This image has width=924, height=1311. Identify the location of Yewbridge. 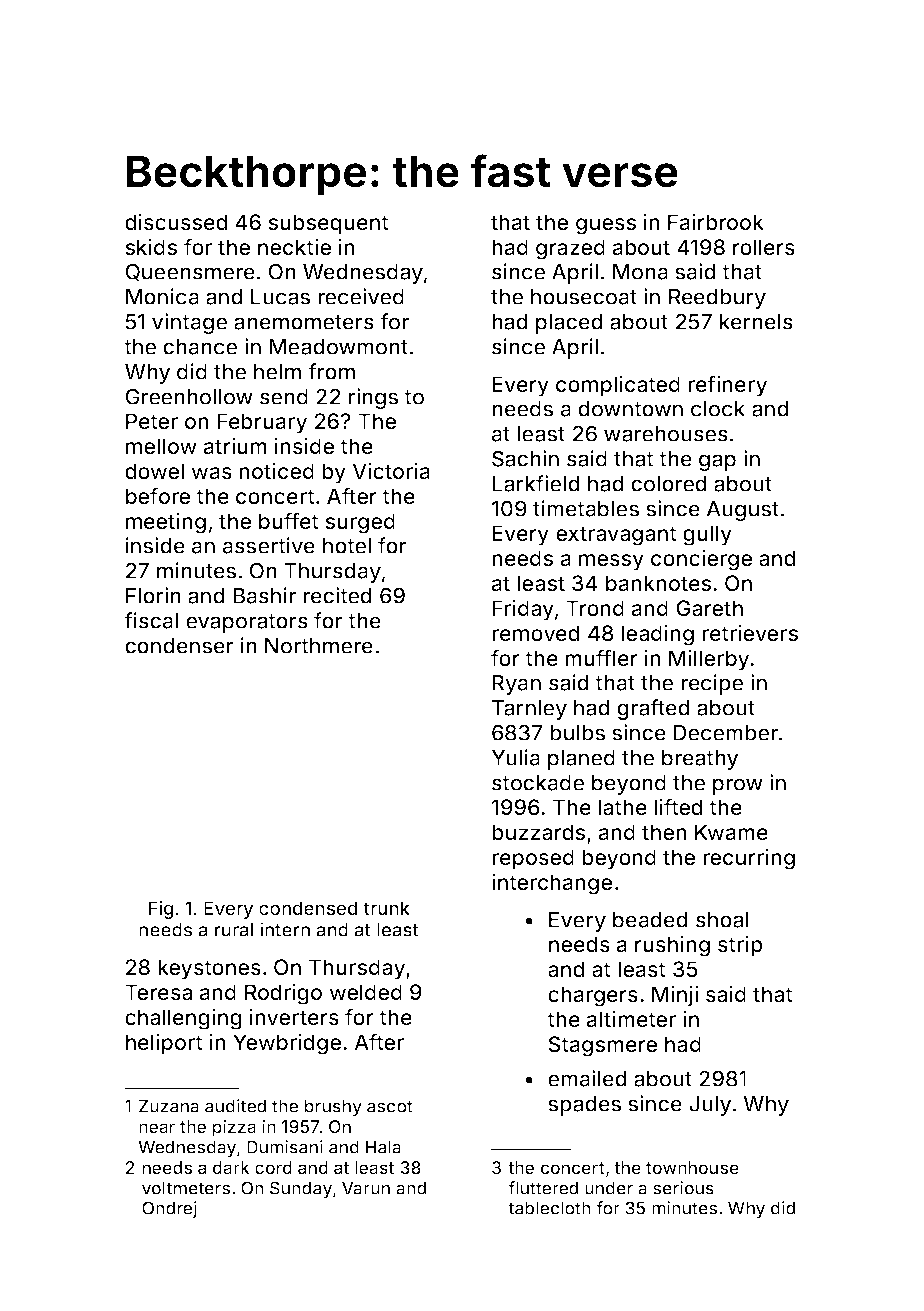
(287, 1044).
